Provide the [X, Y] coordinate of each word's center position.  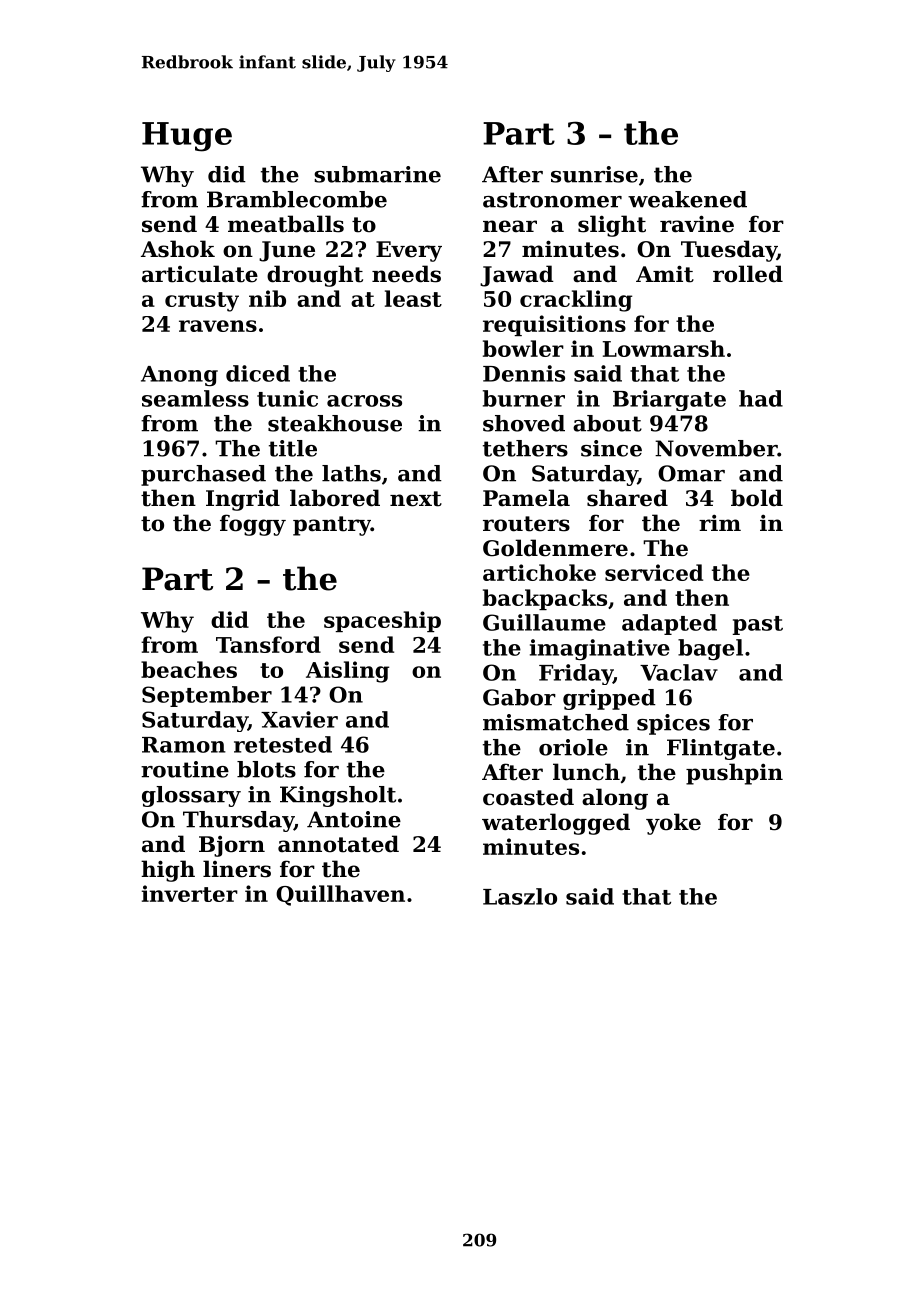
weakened [687, 199]
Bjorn [232, 846]
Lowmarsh [664, 348]
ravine [697, 224]
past [758, 625]
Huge [187, 137]
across [364, 401]
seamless [195, 398]
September [207, 696]
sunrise [594, 174]
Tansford [268, 644]
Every [409, 251]
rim [720, 522]
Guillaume [544, 622]
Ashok [178, 249]
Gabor [519, 697]
